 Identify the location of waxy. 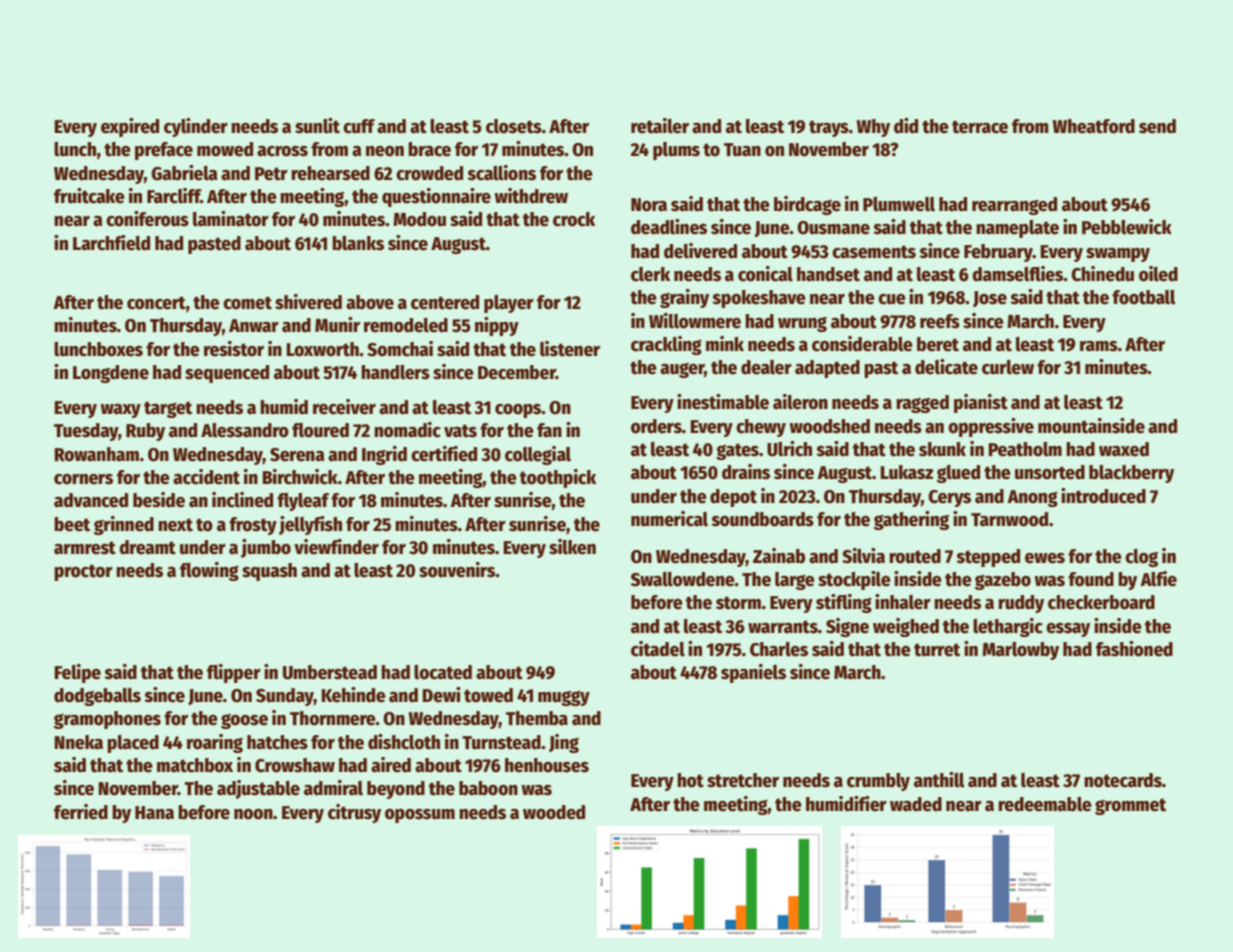
(120, 411).
